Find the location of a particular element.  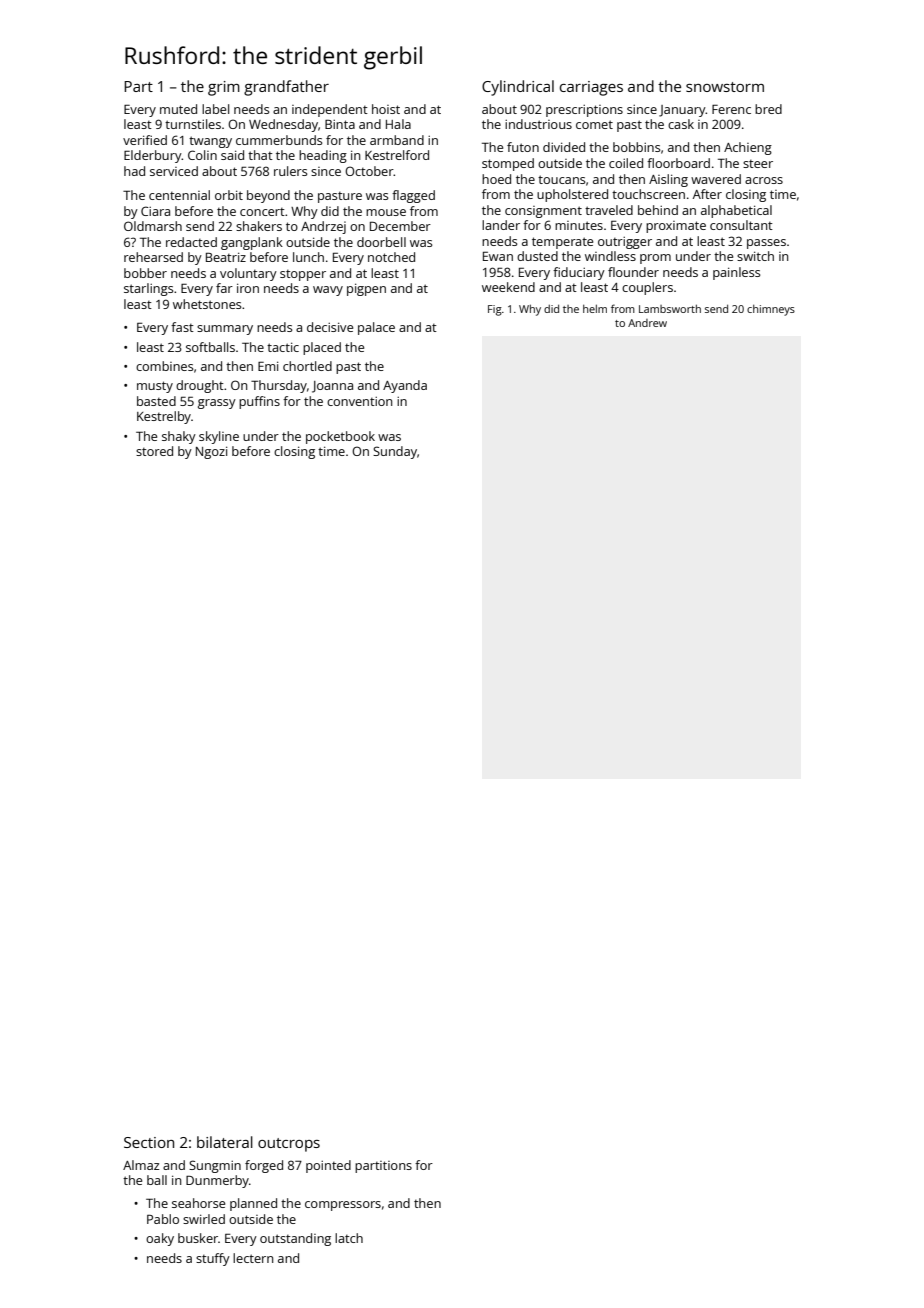

latch is located at coordinates (349, 1238).
